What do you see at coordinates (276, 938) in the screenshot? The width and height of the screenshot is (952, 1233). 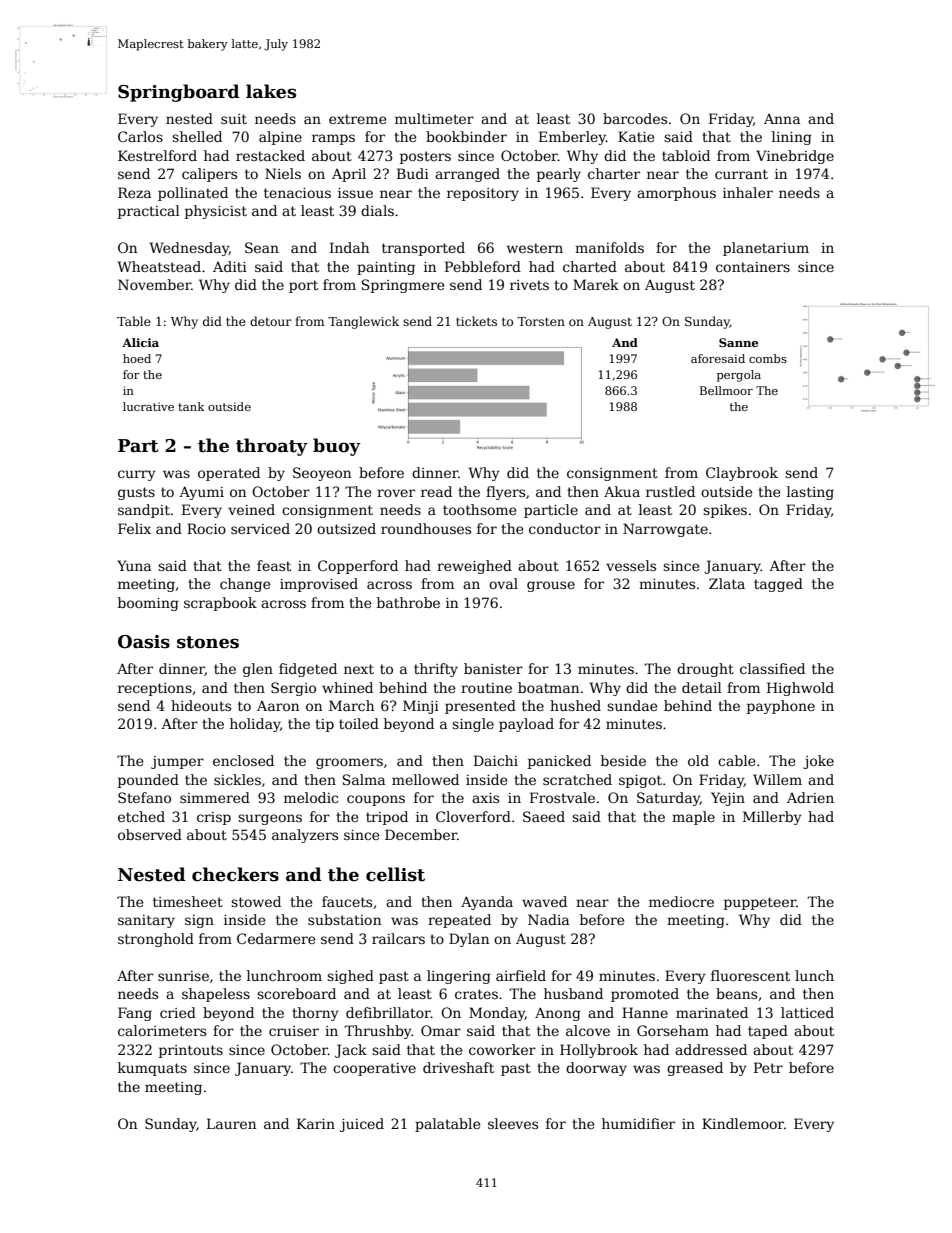 I see `Cedarmere` at bounding box center [276, 938].
